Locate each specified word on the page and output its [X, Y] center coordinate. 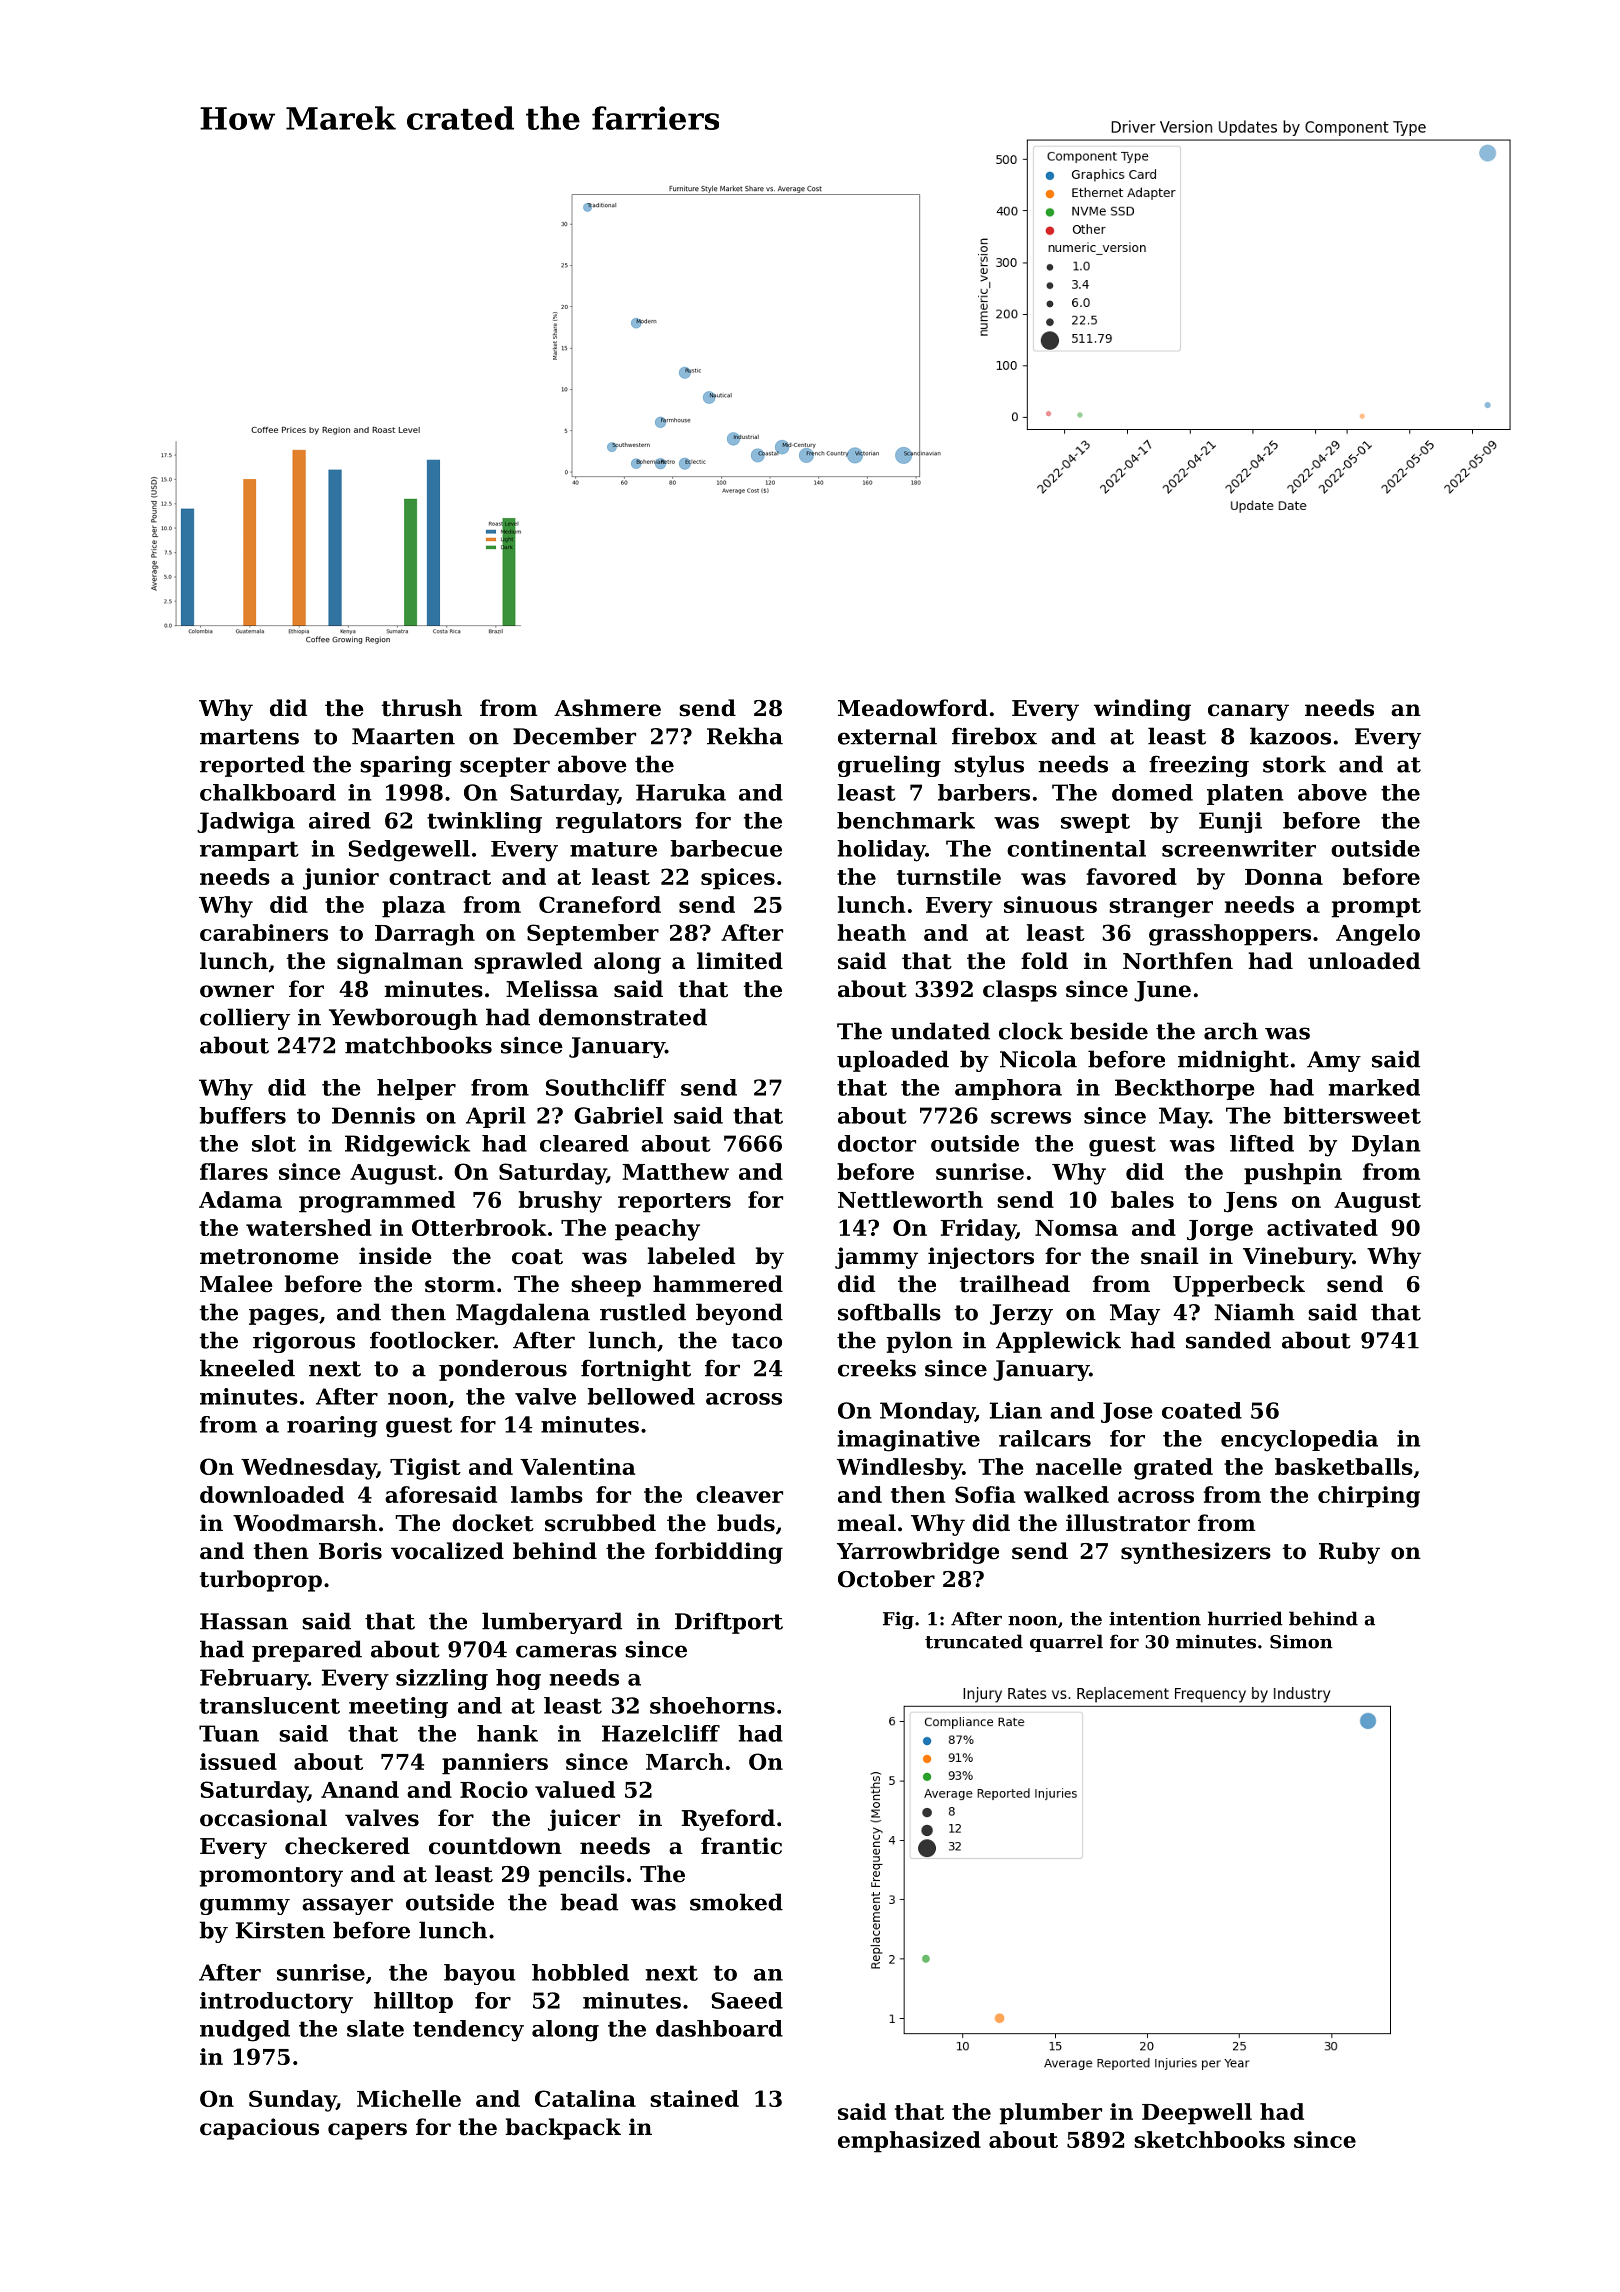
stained [694, 2098]
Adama [240, 1199]
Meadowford [913, 708]
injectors [981, 1258]
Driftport [729, 1623]
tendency [468, 2031]
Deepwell [1197, 2114]
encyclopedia [1299, 1441]
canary [1248, 712]
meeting [398, 1707]
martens [249, 737]
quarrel [1066, 1643]
